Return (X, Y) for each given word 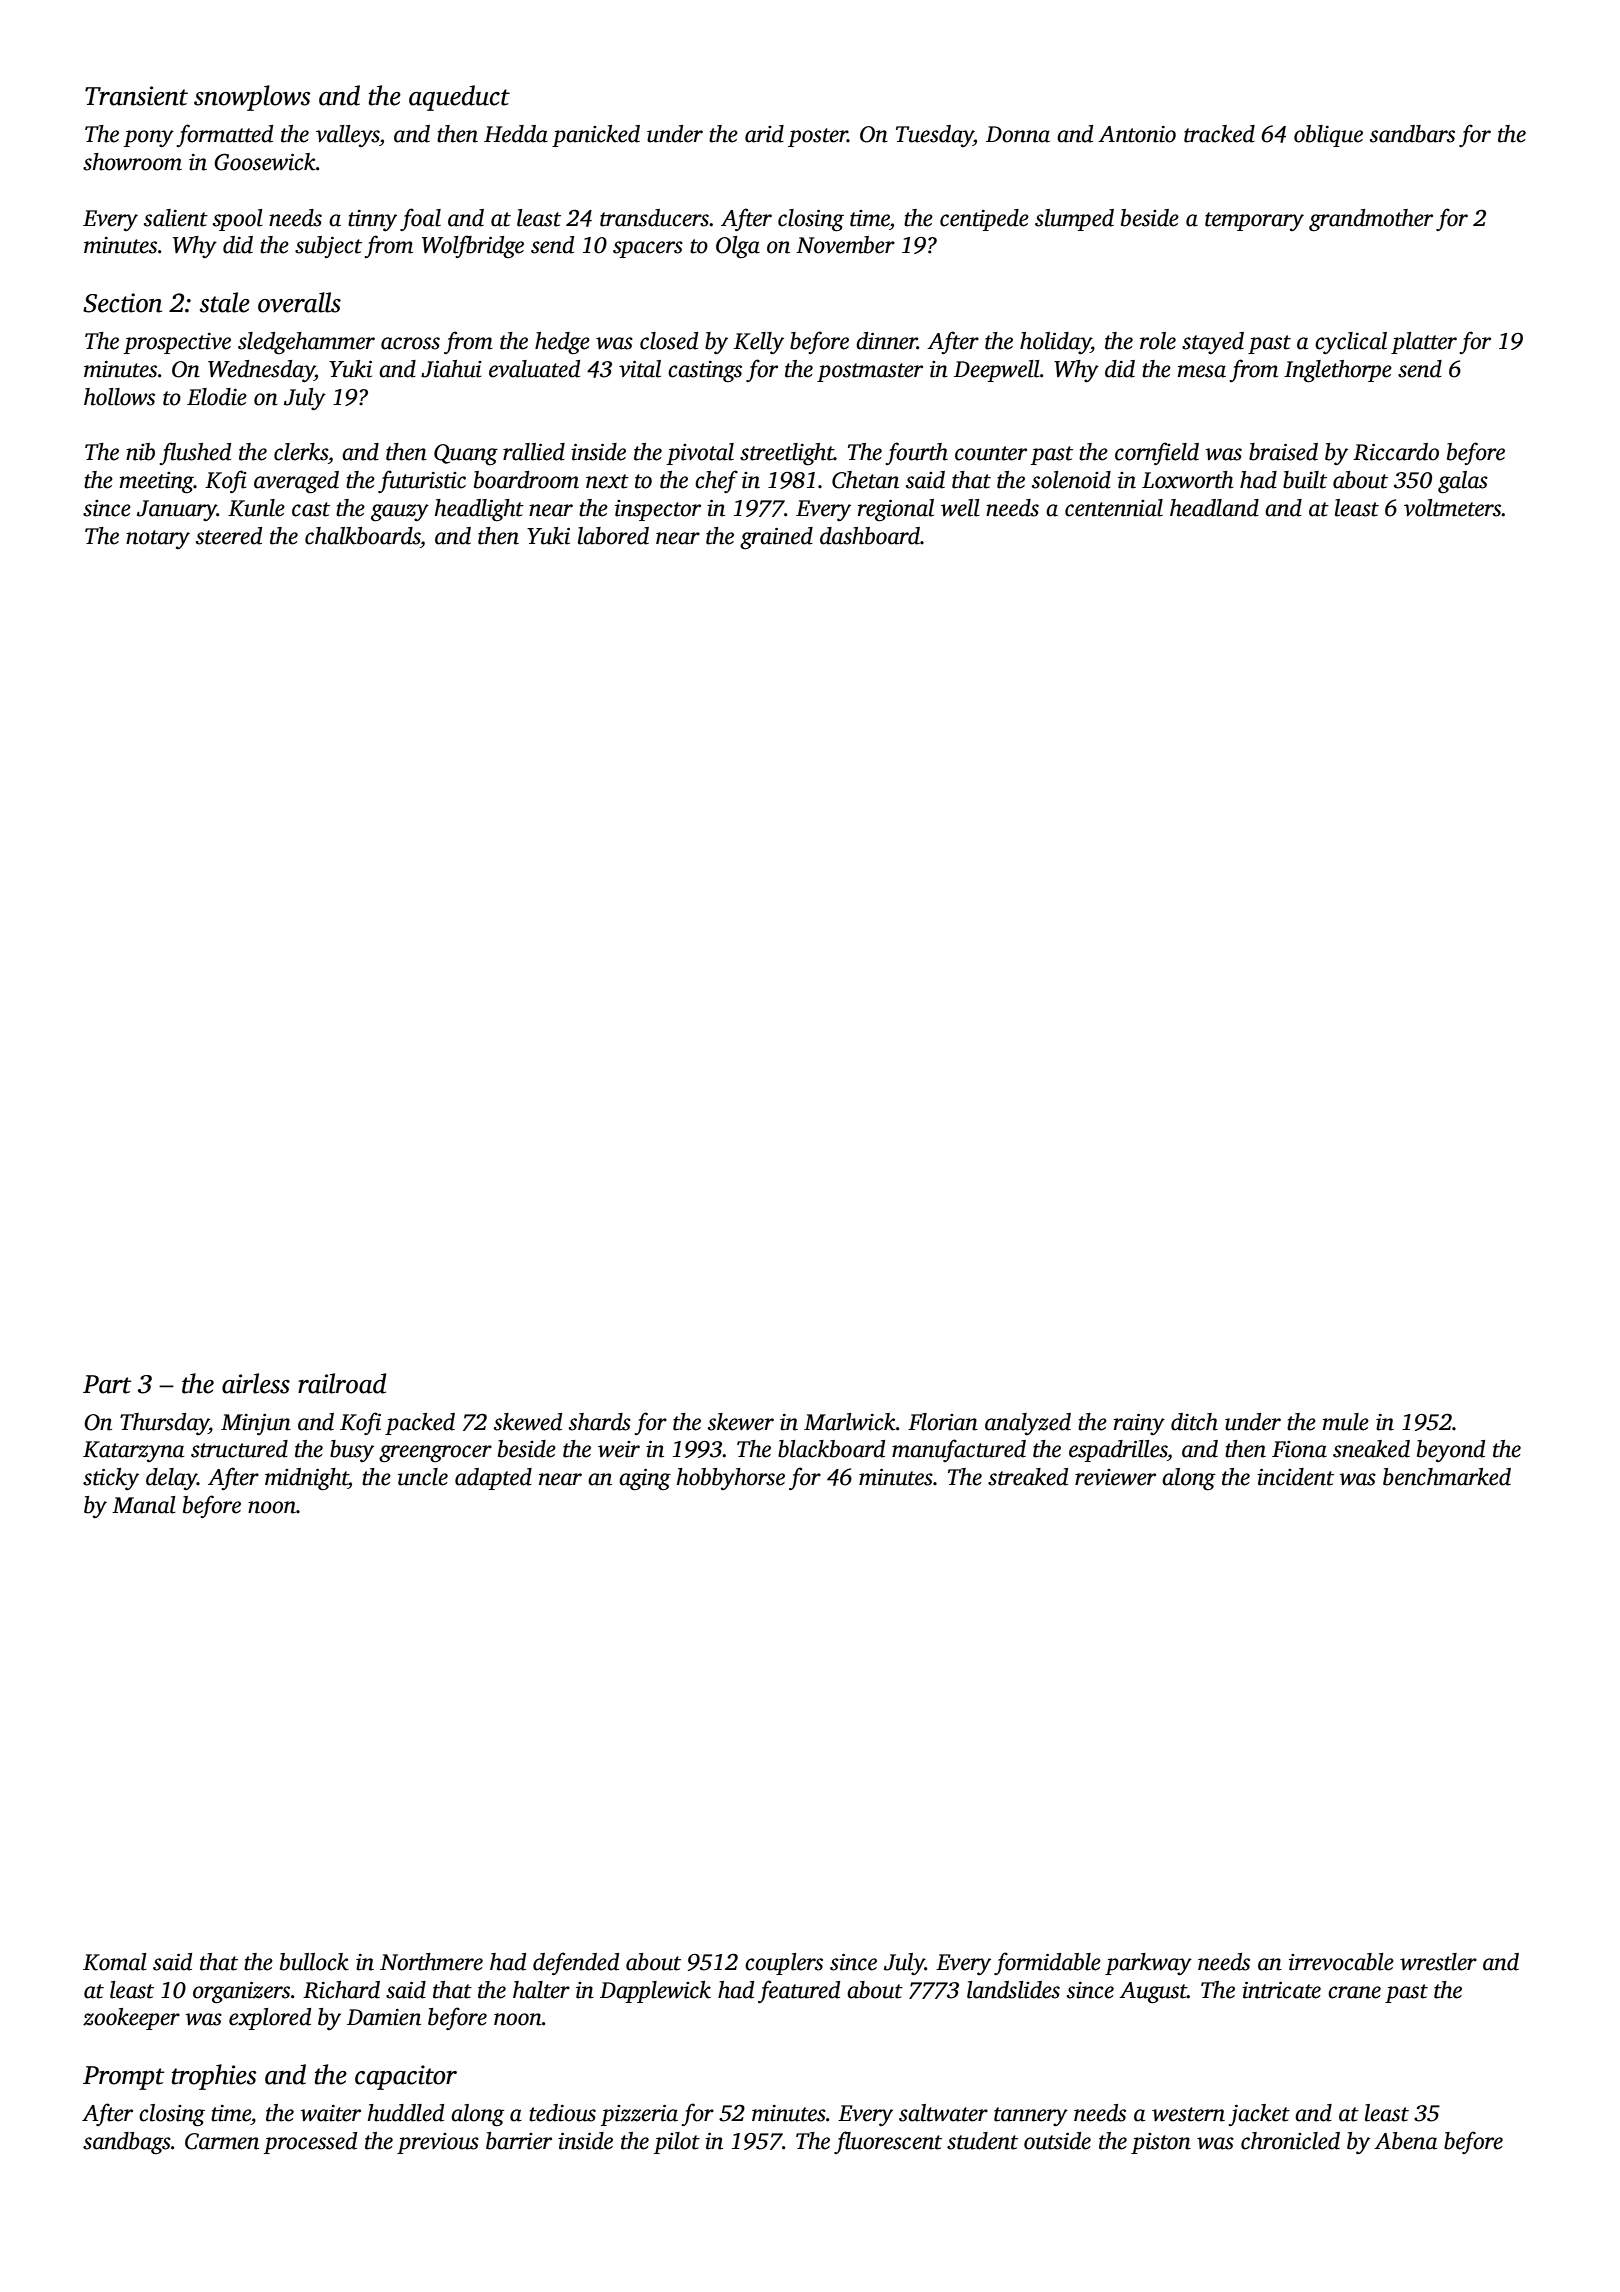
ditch (1194, 1422)
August (1153, 1993)
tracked (1219, 134)
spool (238, 220)
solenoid (1071, 480)
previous (438, 2143)
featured (799, 1991)
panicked (596, 136)
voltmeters (1453, 508)
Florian (943, 1422)
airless (256, 1383)
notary (158, 539)
